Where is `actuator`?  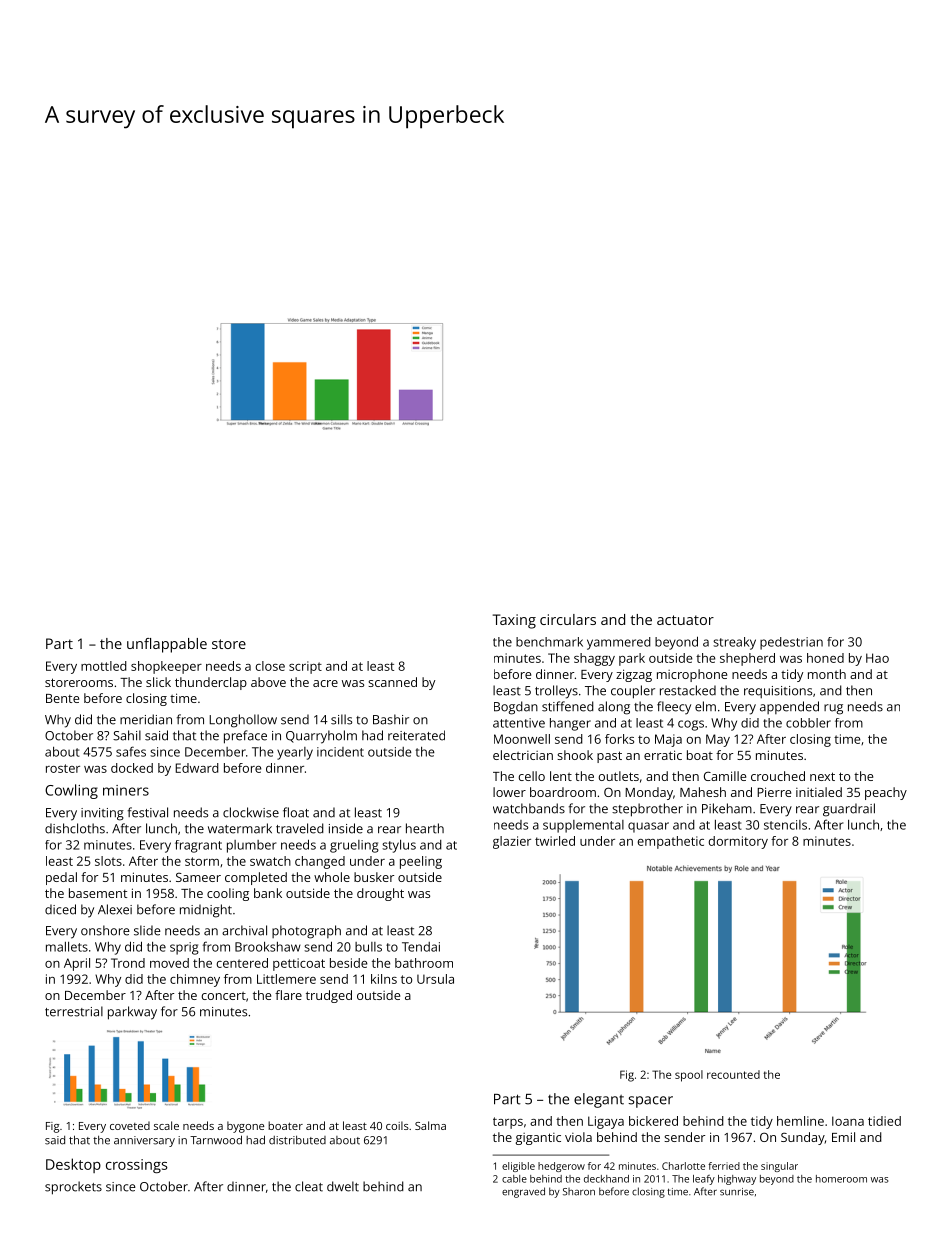
actuator is located at coordinates (685, 620).
